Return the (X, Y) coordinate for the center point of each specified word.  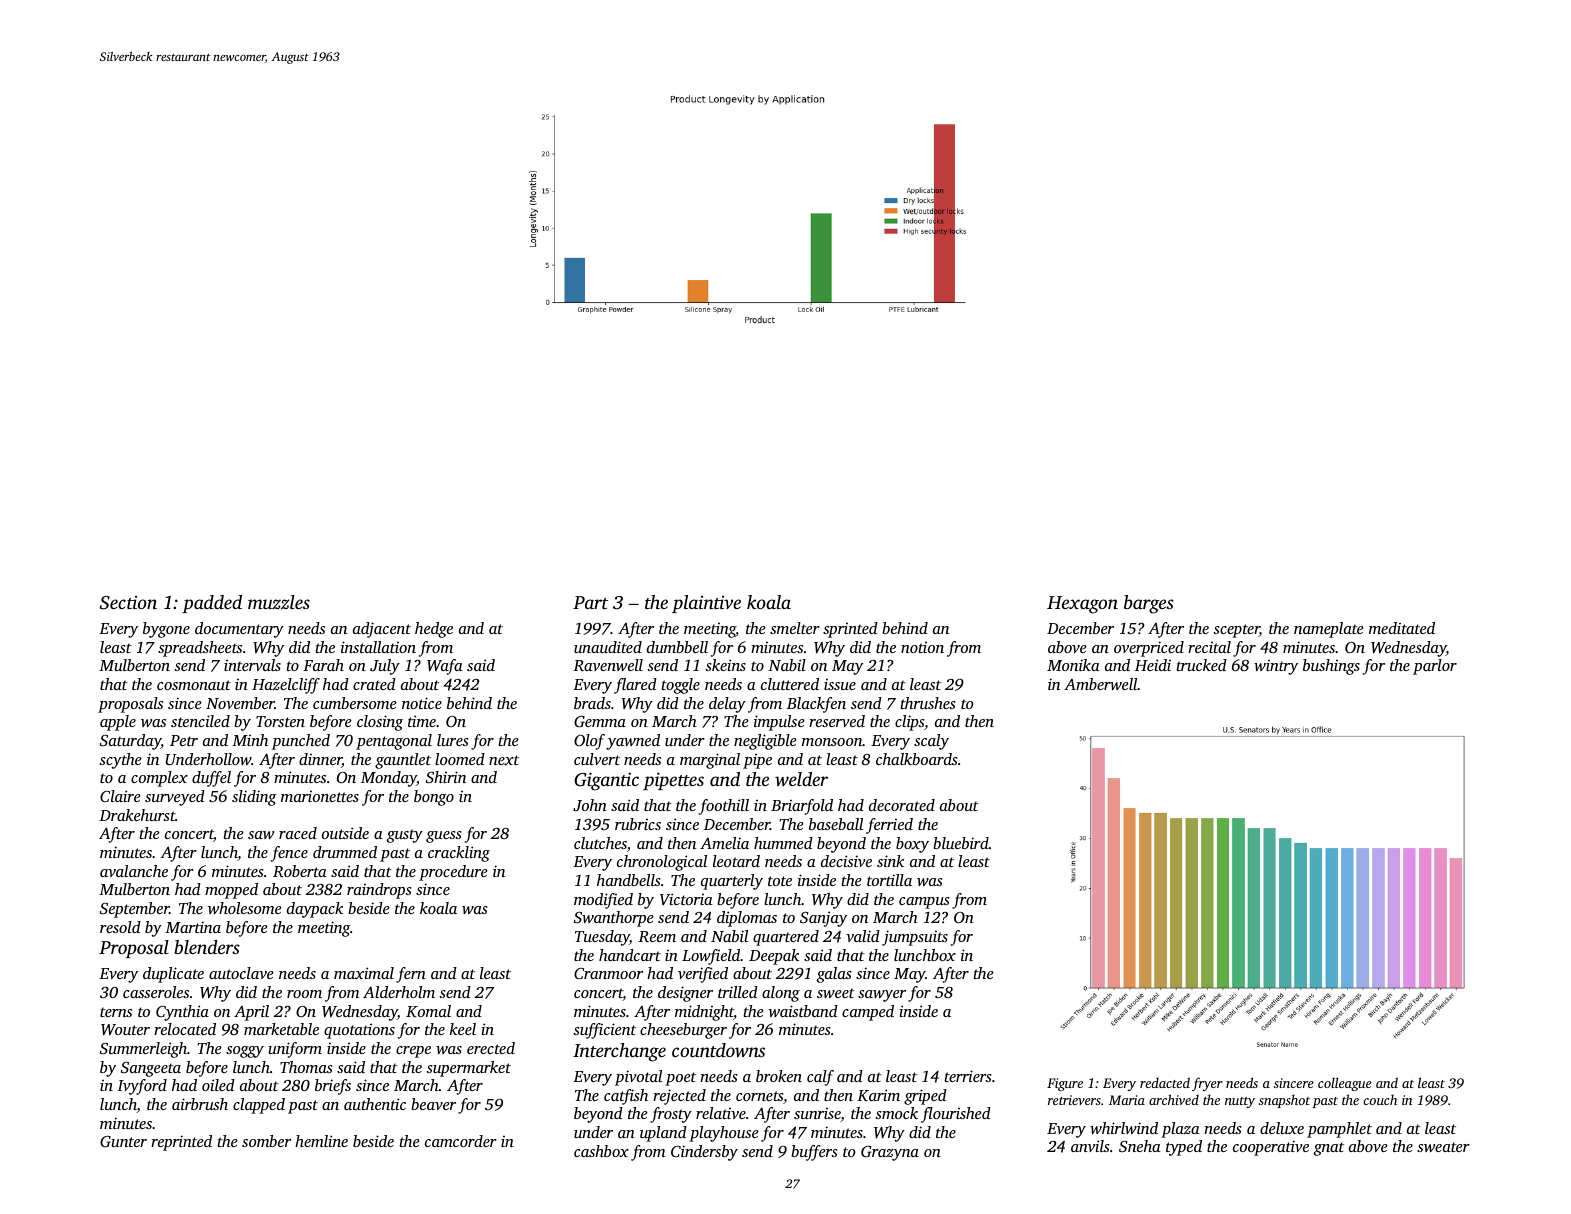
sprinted (850, 630)
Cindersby (704, 1153)
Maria (1127, 1100)
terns (116, 1012)
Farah (323, 665)
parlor (1435, 667)
